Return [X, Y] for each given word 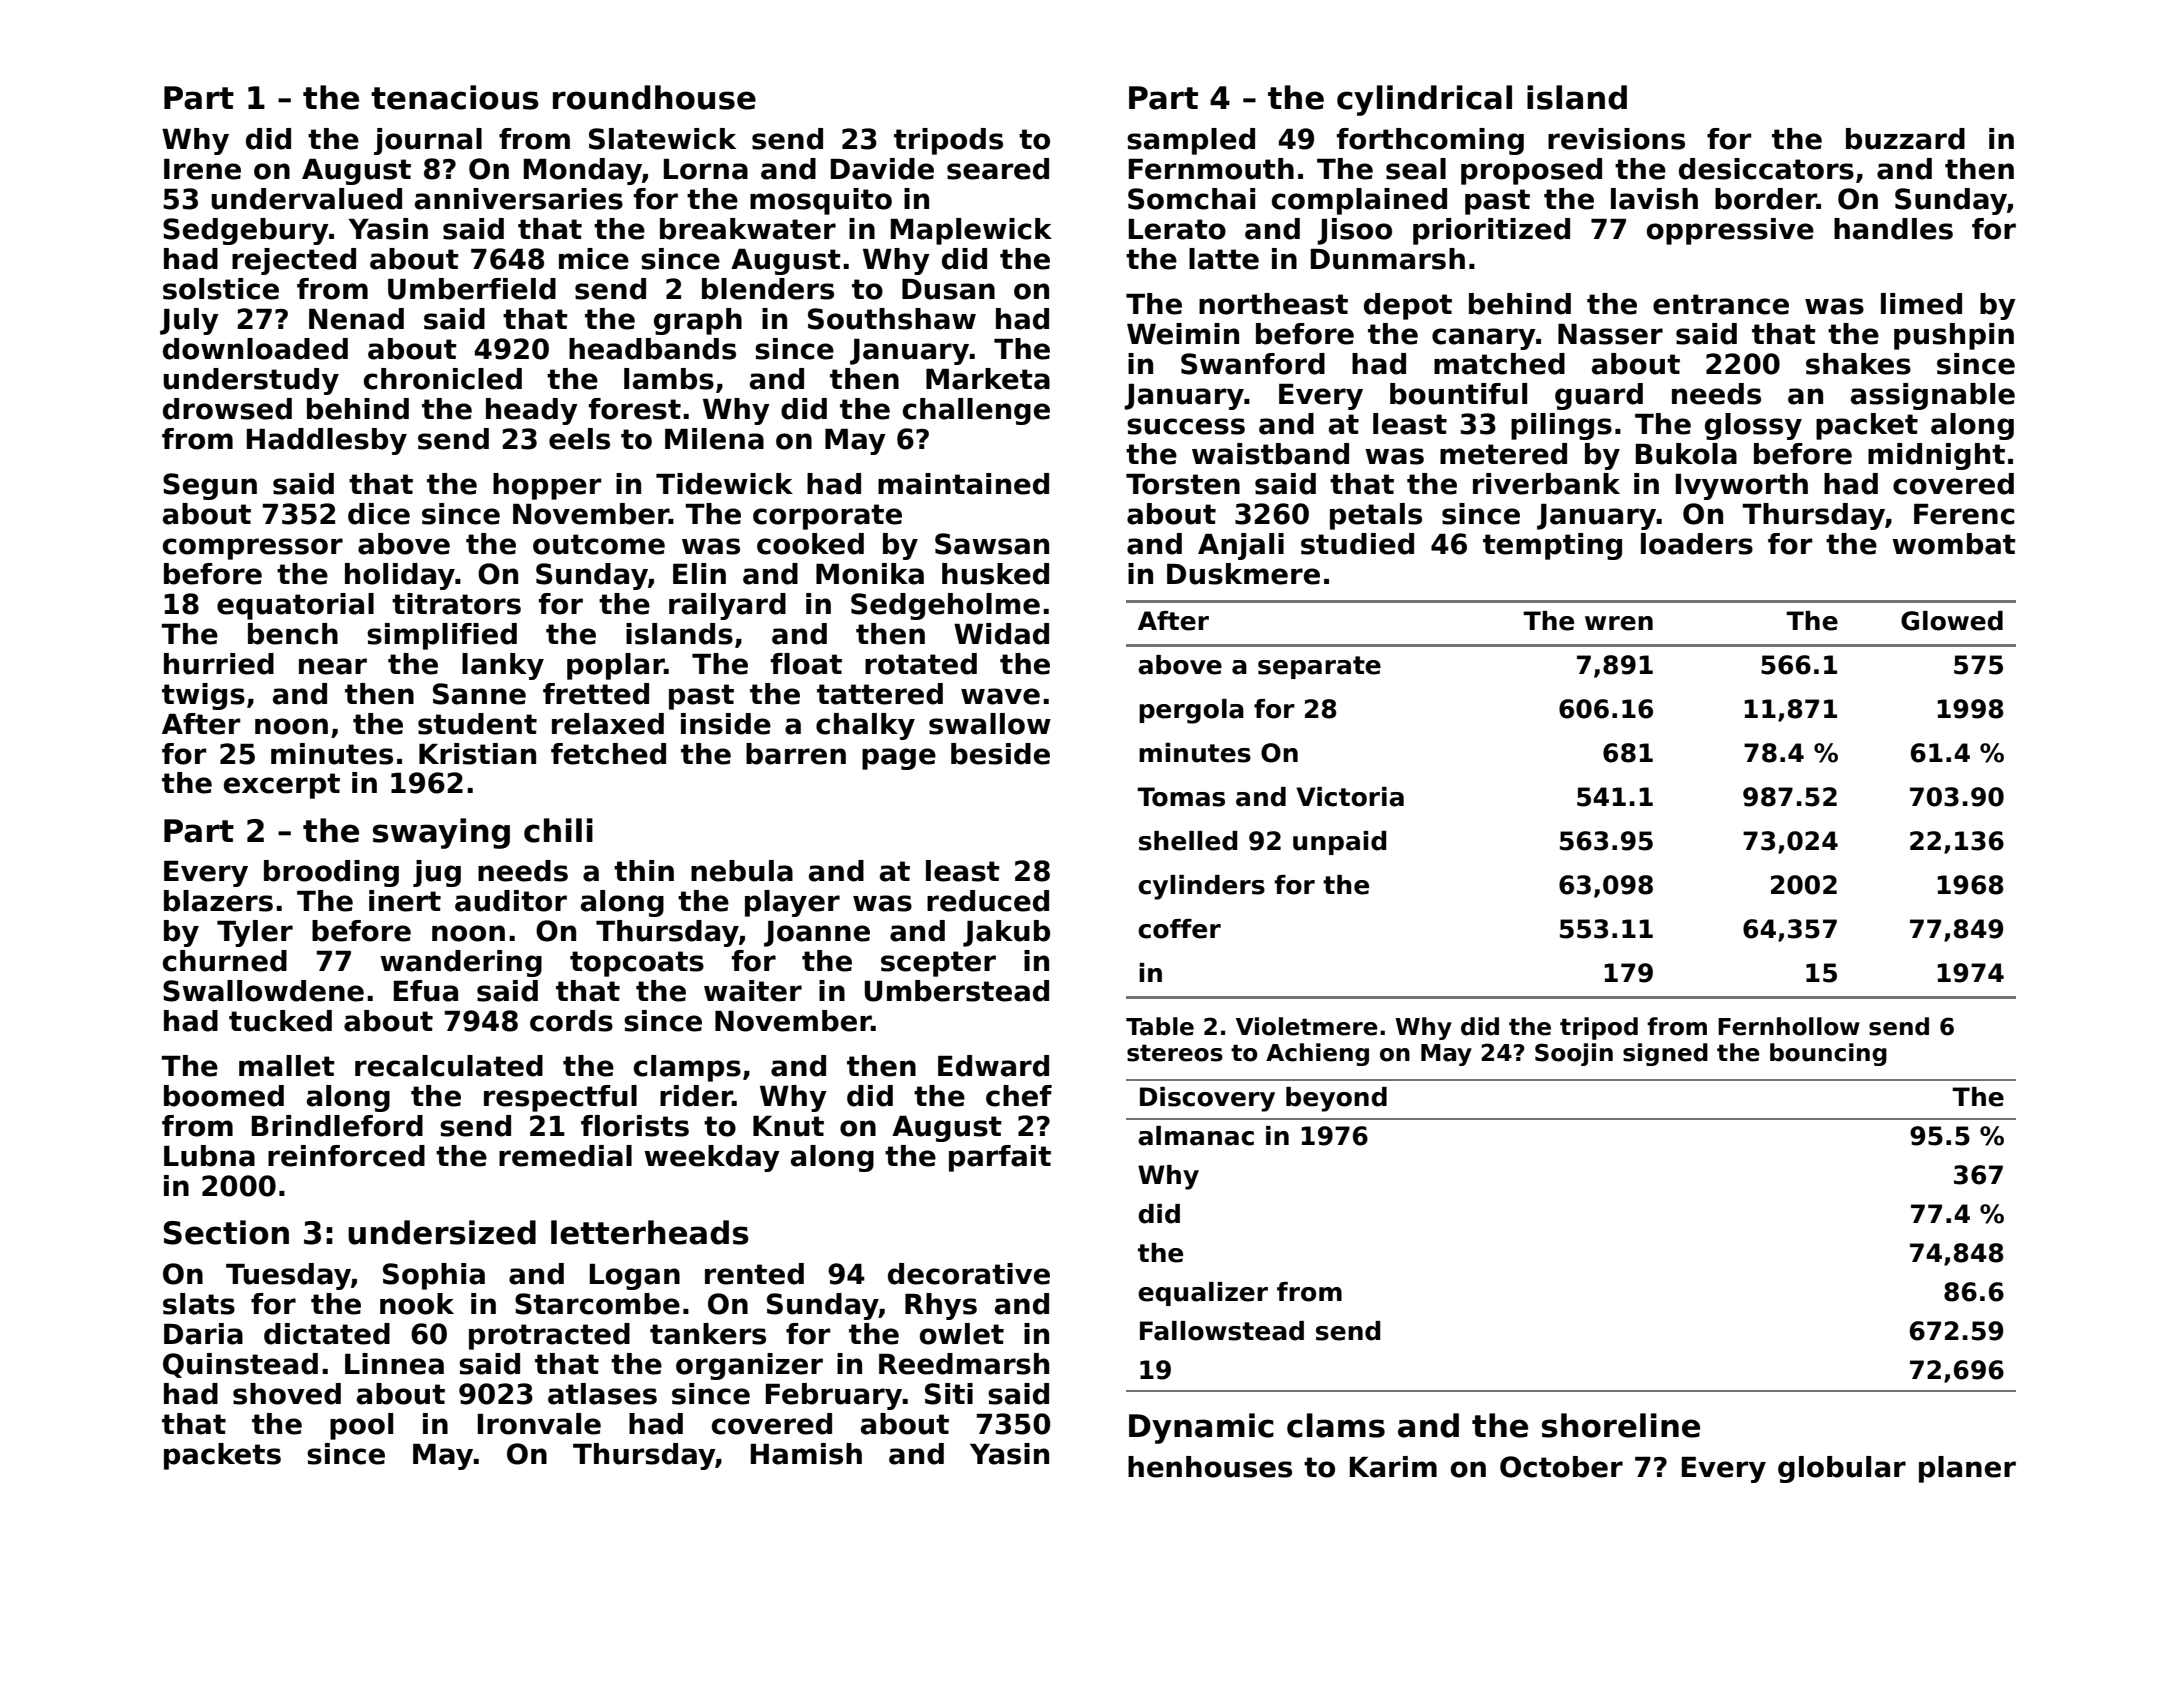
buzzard [1905, 139]
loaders [1697, 544]
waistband [1270, 454]
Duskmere [1243, 574]
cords [571, 1021]
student [477, 724]
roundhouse [654, 97]
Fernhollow [1789, 1026]
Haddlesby [327, 441]
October [1561, 1467]
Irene [202, 169]
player [792, 903]
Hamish [806, 1454]
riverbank [1546, 484]
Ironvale [539, 1424]
